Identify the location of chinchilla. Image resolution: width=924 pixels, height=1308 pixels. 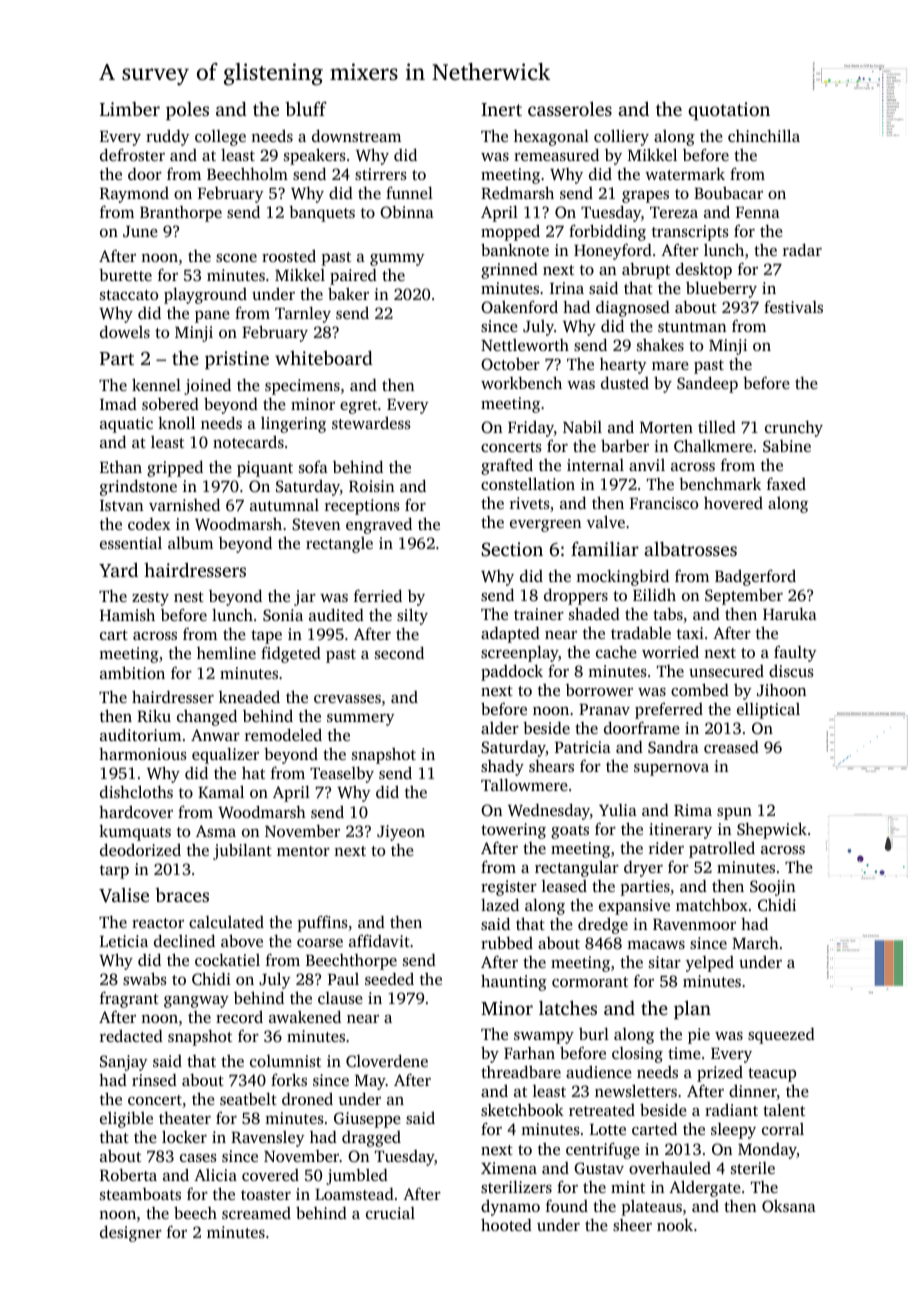
(764, 135).
